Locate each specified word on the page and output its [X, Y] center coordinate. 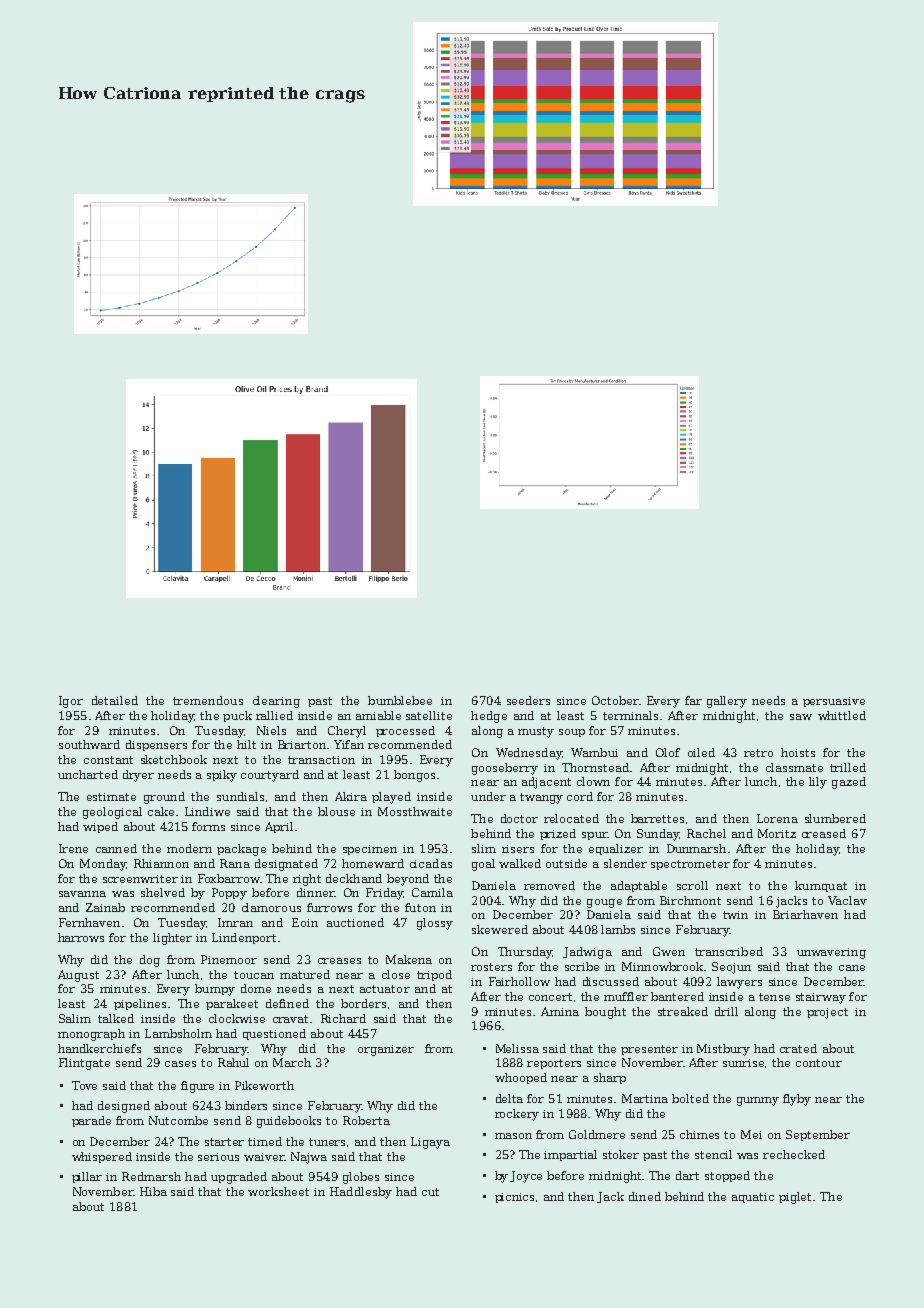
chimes [699, 1134]
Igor [71, 702]
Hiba [153, 1191]
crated [798, 1048]
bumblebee [400, 700]
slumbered [835, 818]
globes [361, 1178]
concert [550, 997]
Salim [75, 1018]
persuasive [834, 702]
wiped [100, 827]
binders [246, 1105]
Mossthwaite [415, 811]
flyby [797, 1100]
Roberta [366, 1120]
